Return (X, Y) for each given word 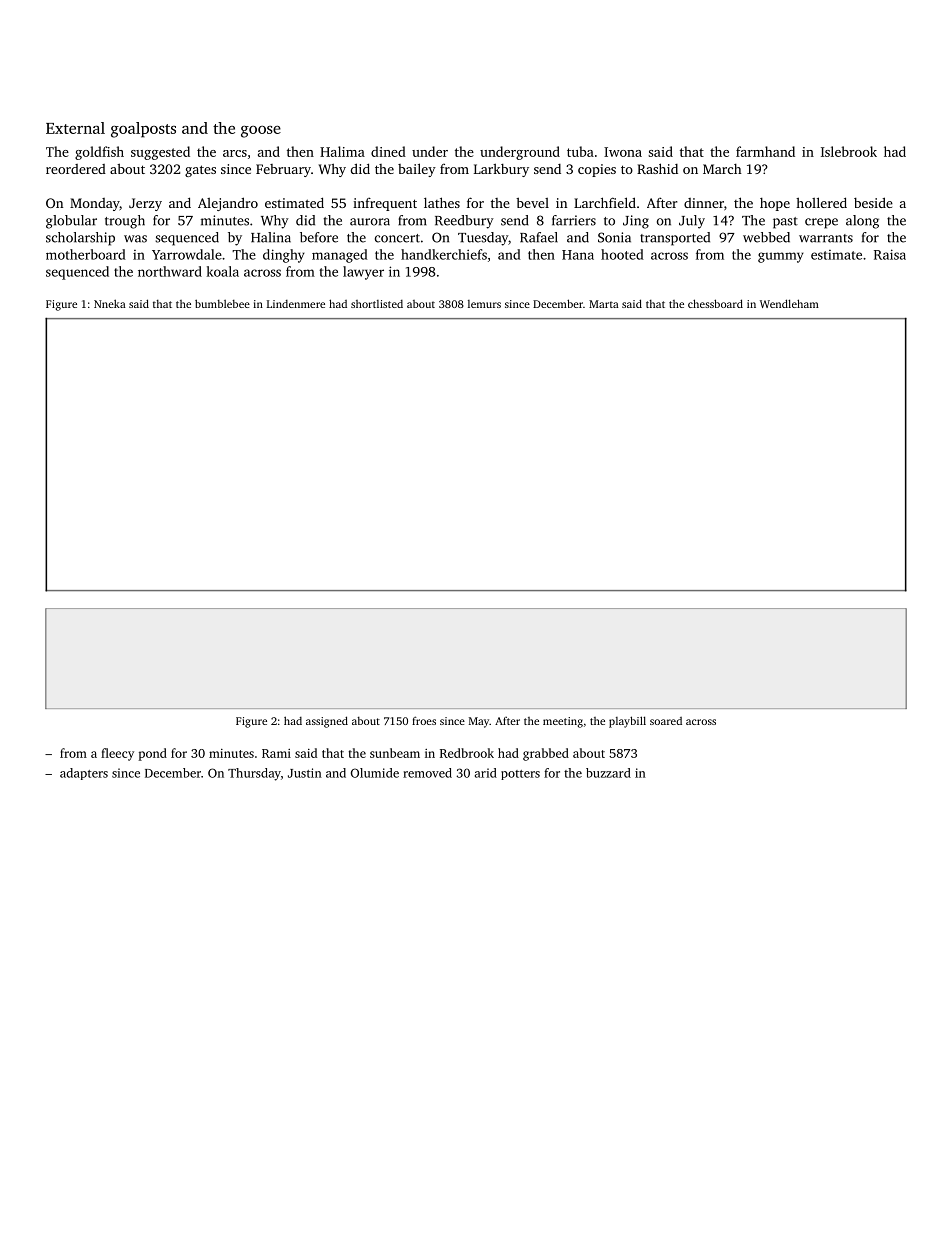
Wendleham (789, 303)
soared (666, 721)
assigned (327, 722)
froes (424, 720)
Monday (94, 204)
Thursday (254, 774)
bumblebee (222, 303)
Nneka (110, 303)
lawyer (363, 273)
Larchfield (605, 202)
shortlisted (377, 304)
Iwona (623, 152)
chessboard (715, 303)
